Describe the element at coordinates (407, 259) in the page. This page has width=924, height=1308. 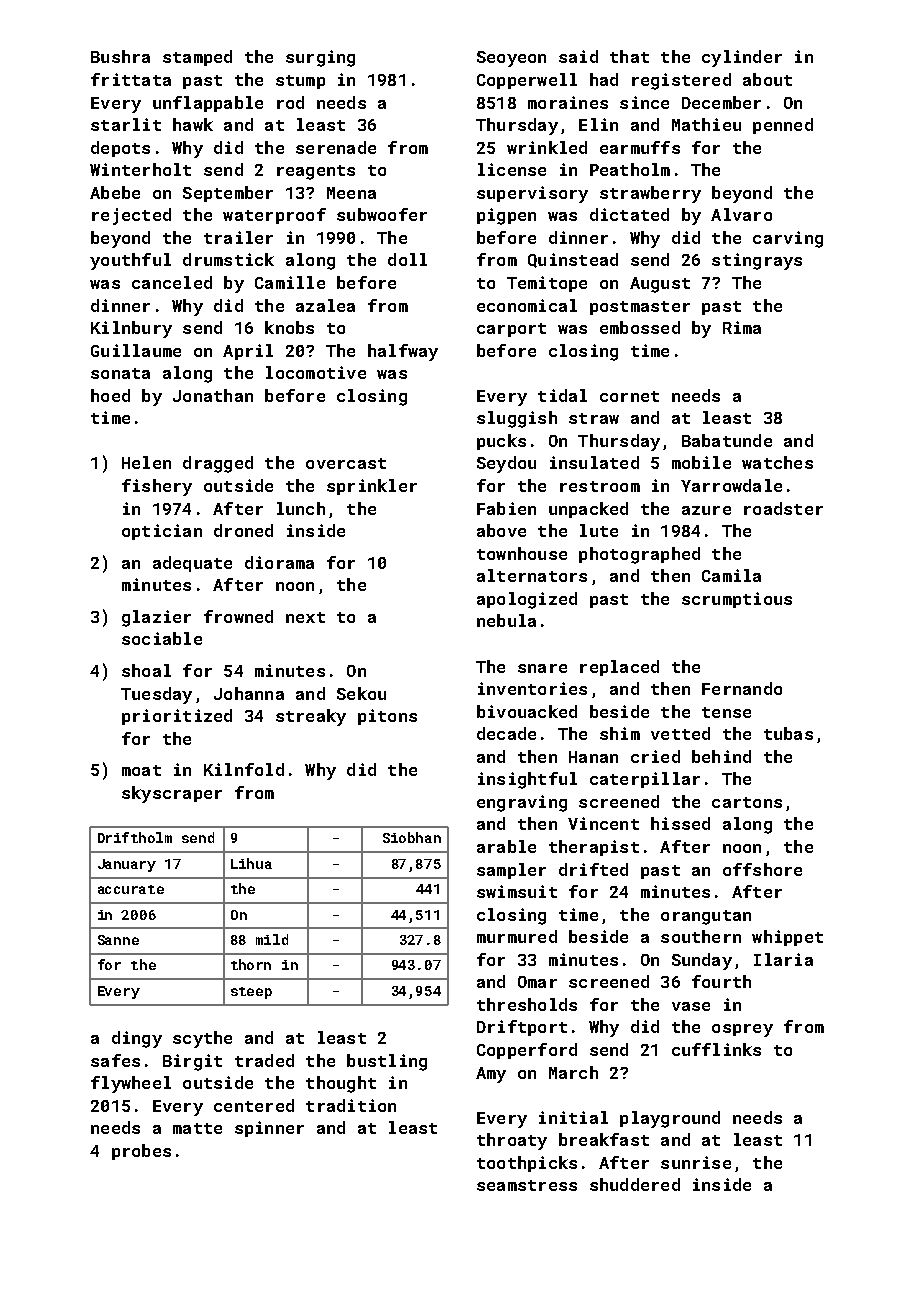
I see `doll` at that location.
